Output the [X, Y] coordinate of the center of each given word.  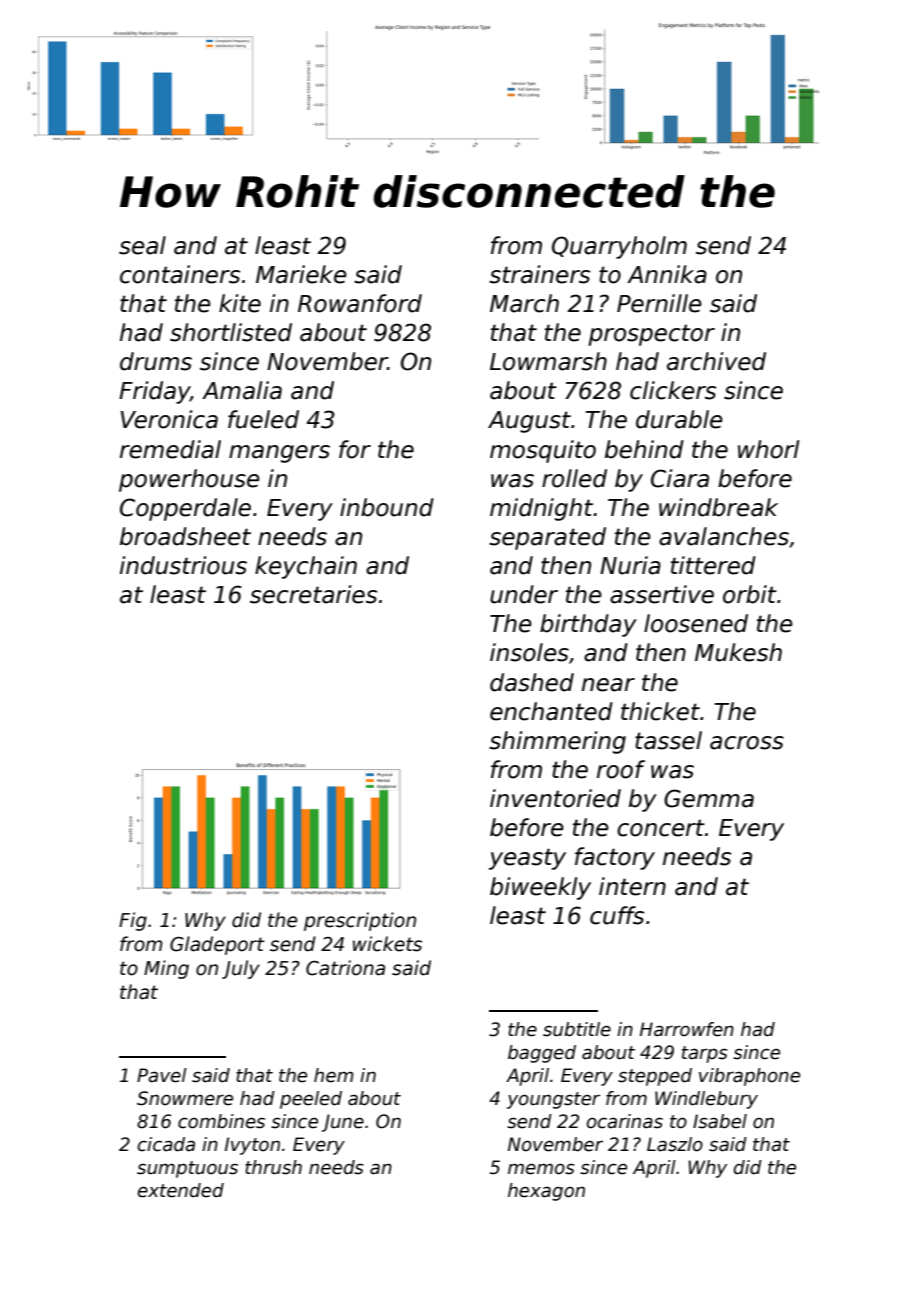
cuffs [617, 915]
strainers [539, 274]
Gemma [709, 798]
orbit [750, 594]
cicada [166, 1144]
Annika [667, 274]
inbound [387, 507]
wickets [387, 944]
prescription [360, 921]
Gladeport [217, 945]
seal [142, 245]
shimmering [557, 742]
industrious [183, 565]
